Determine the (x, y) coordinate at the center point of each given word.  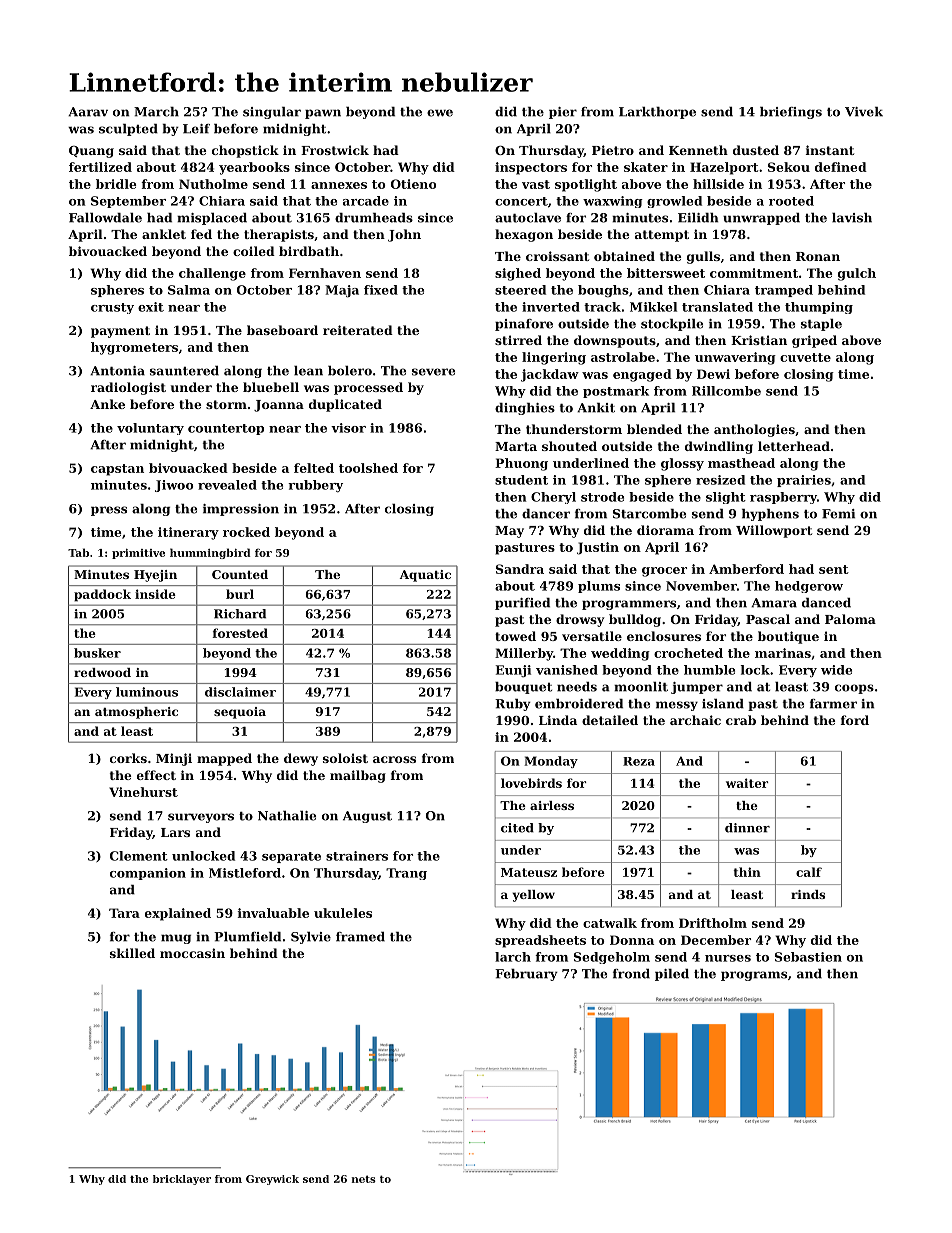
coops (854, 689)
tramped (784, 291)
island (723, 704)
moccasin (192, 953)
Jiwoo (174, 486)
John (404, 235)
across (394, 759)
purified (522, 604)
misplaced (212, 219)
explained (178, 914)
